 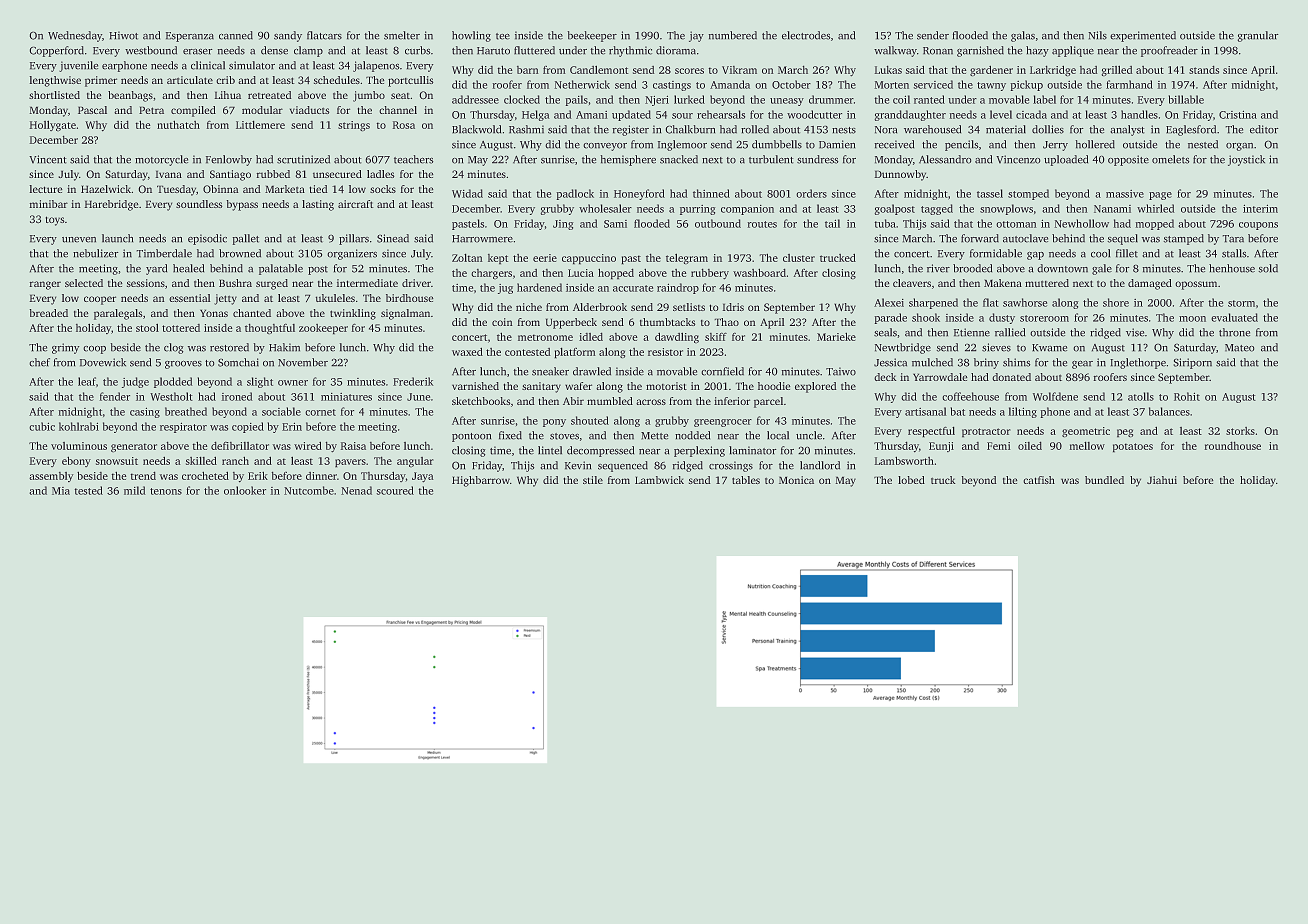 I want to click on Hazelwick, so click(x=106, y=189).
